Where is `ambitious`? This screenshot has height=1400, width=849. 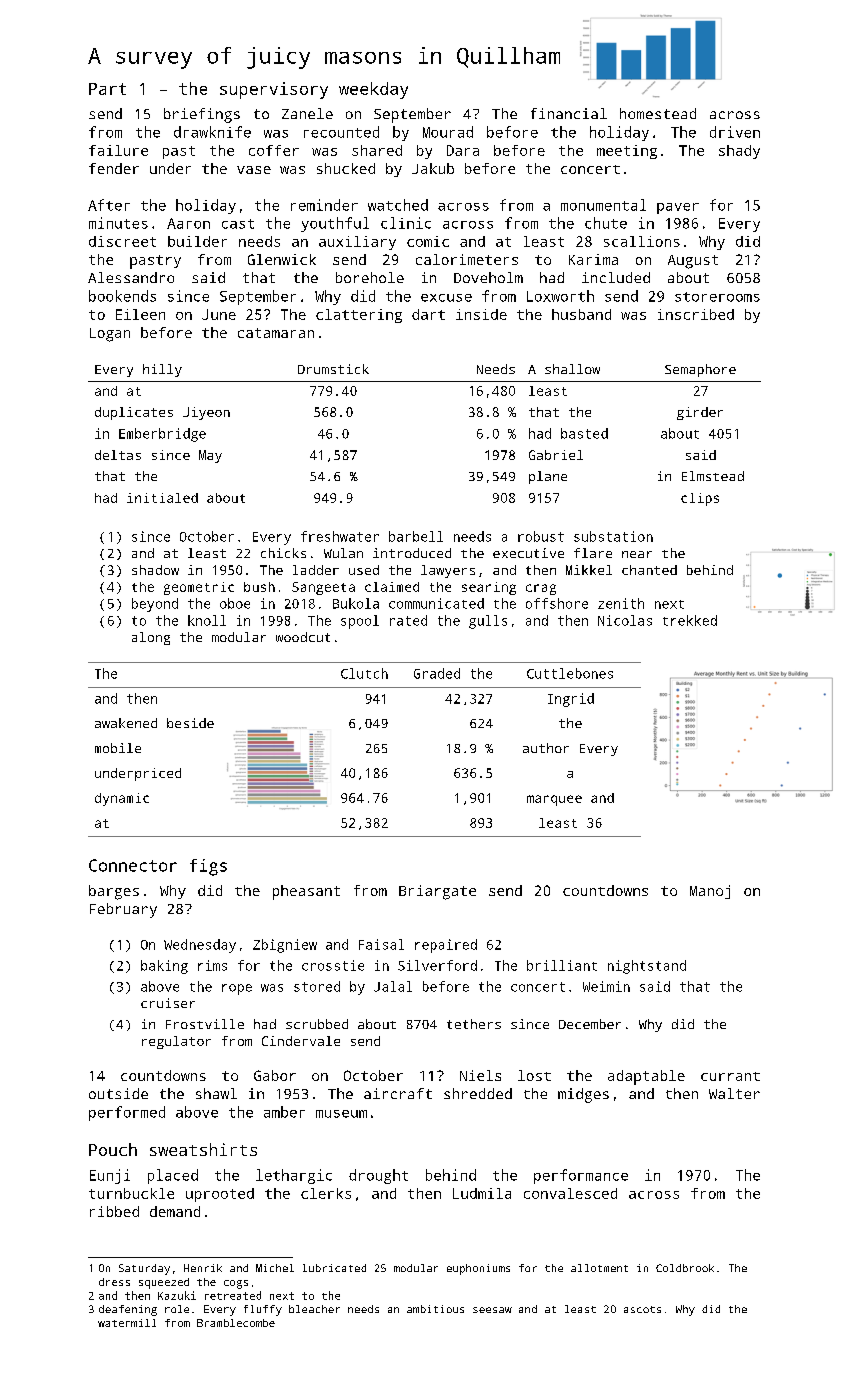
ambitious is located at coordinates (435, 1309).
